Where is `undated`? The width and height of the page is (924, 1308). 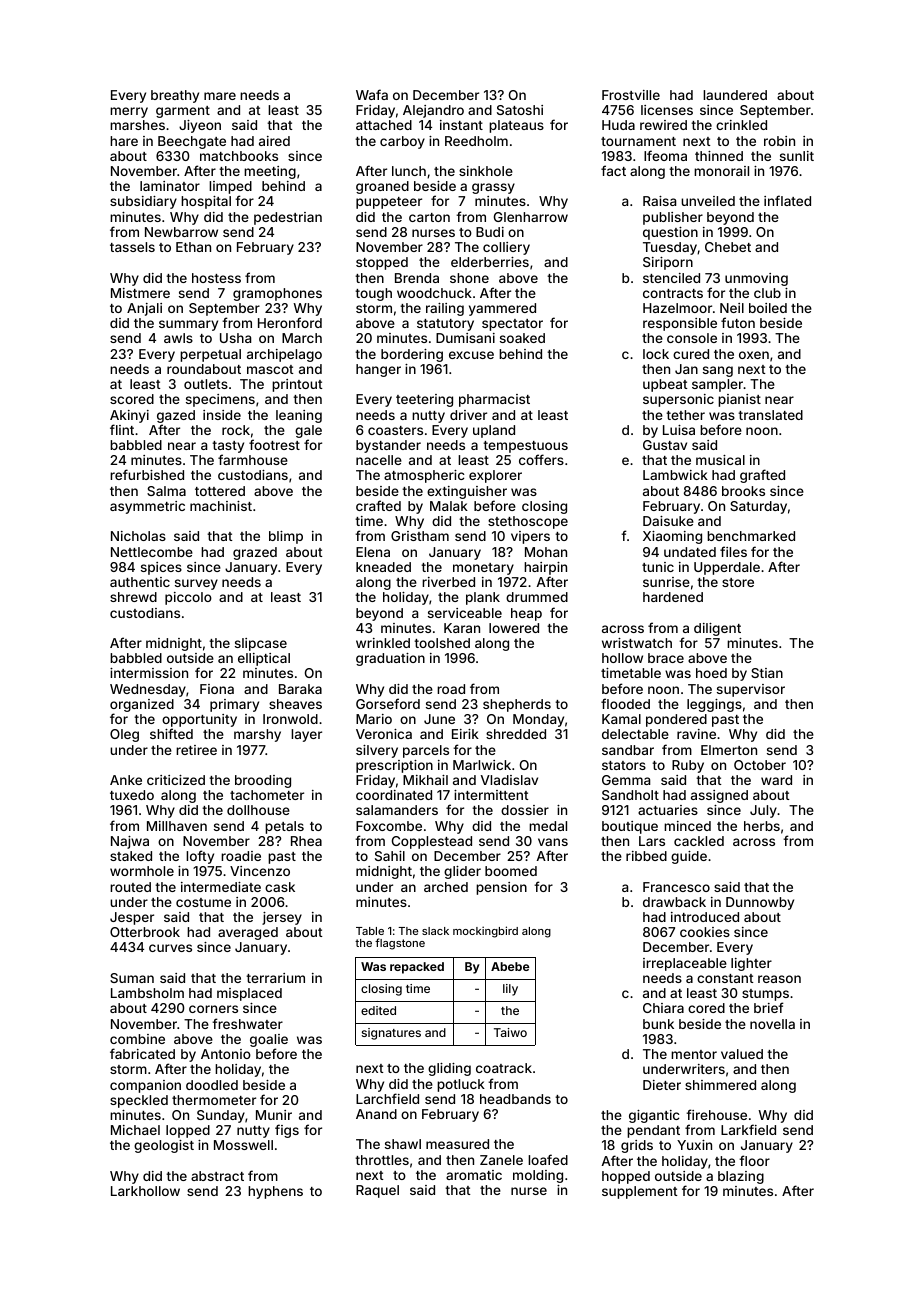 undated is located at coordinates (690, 552).
